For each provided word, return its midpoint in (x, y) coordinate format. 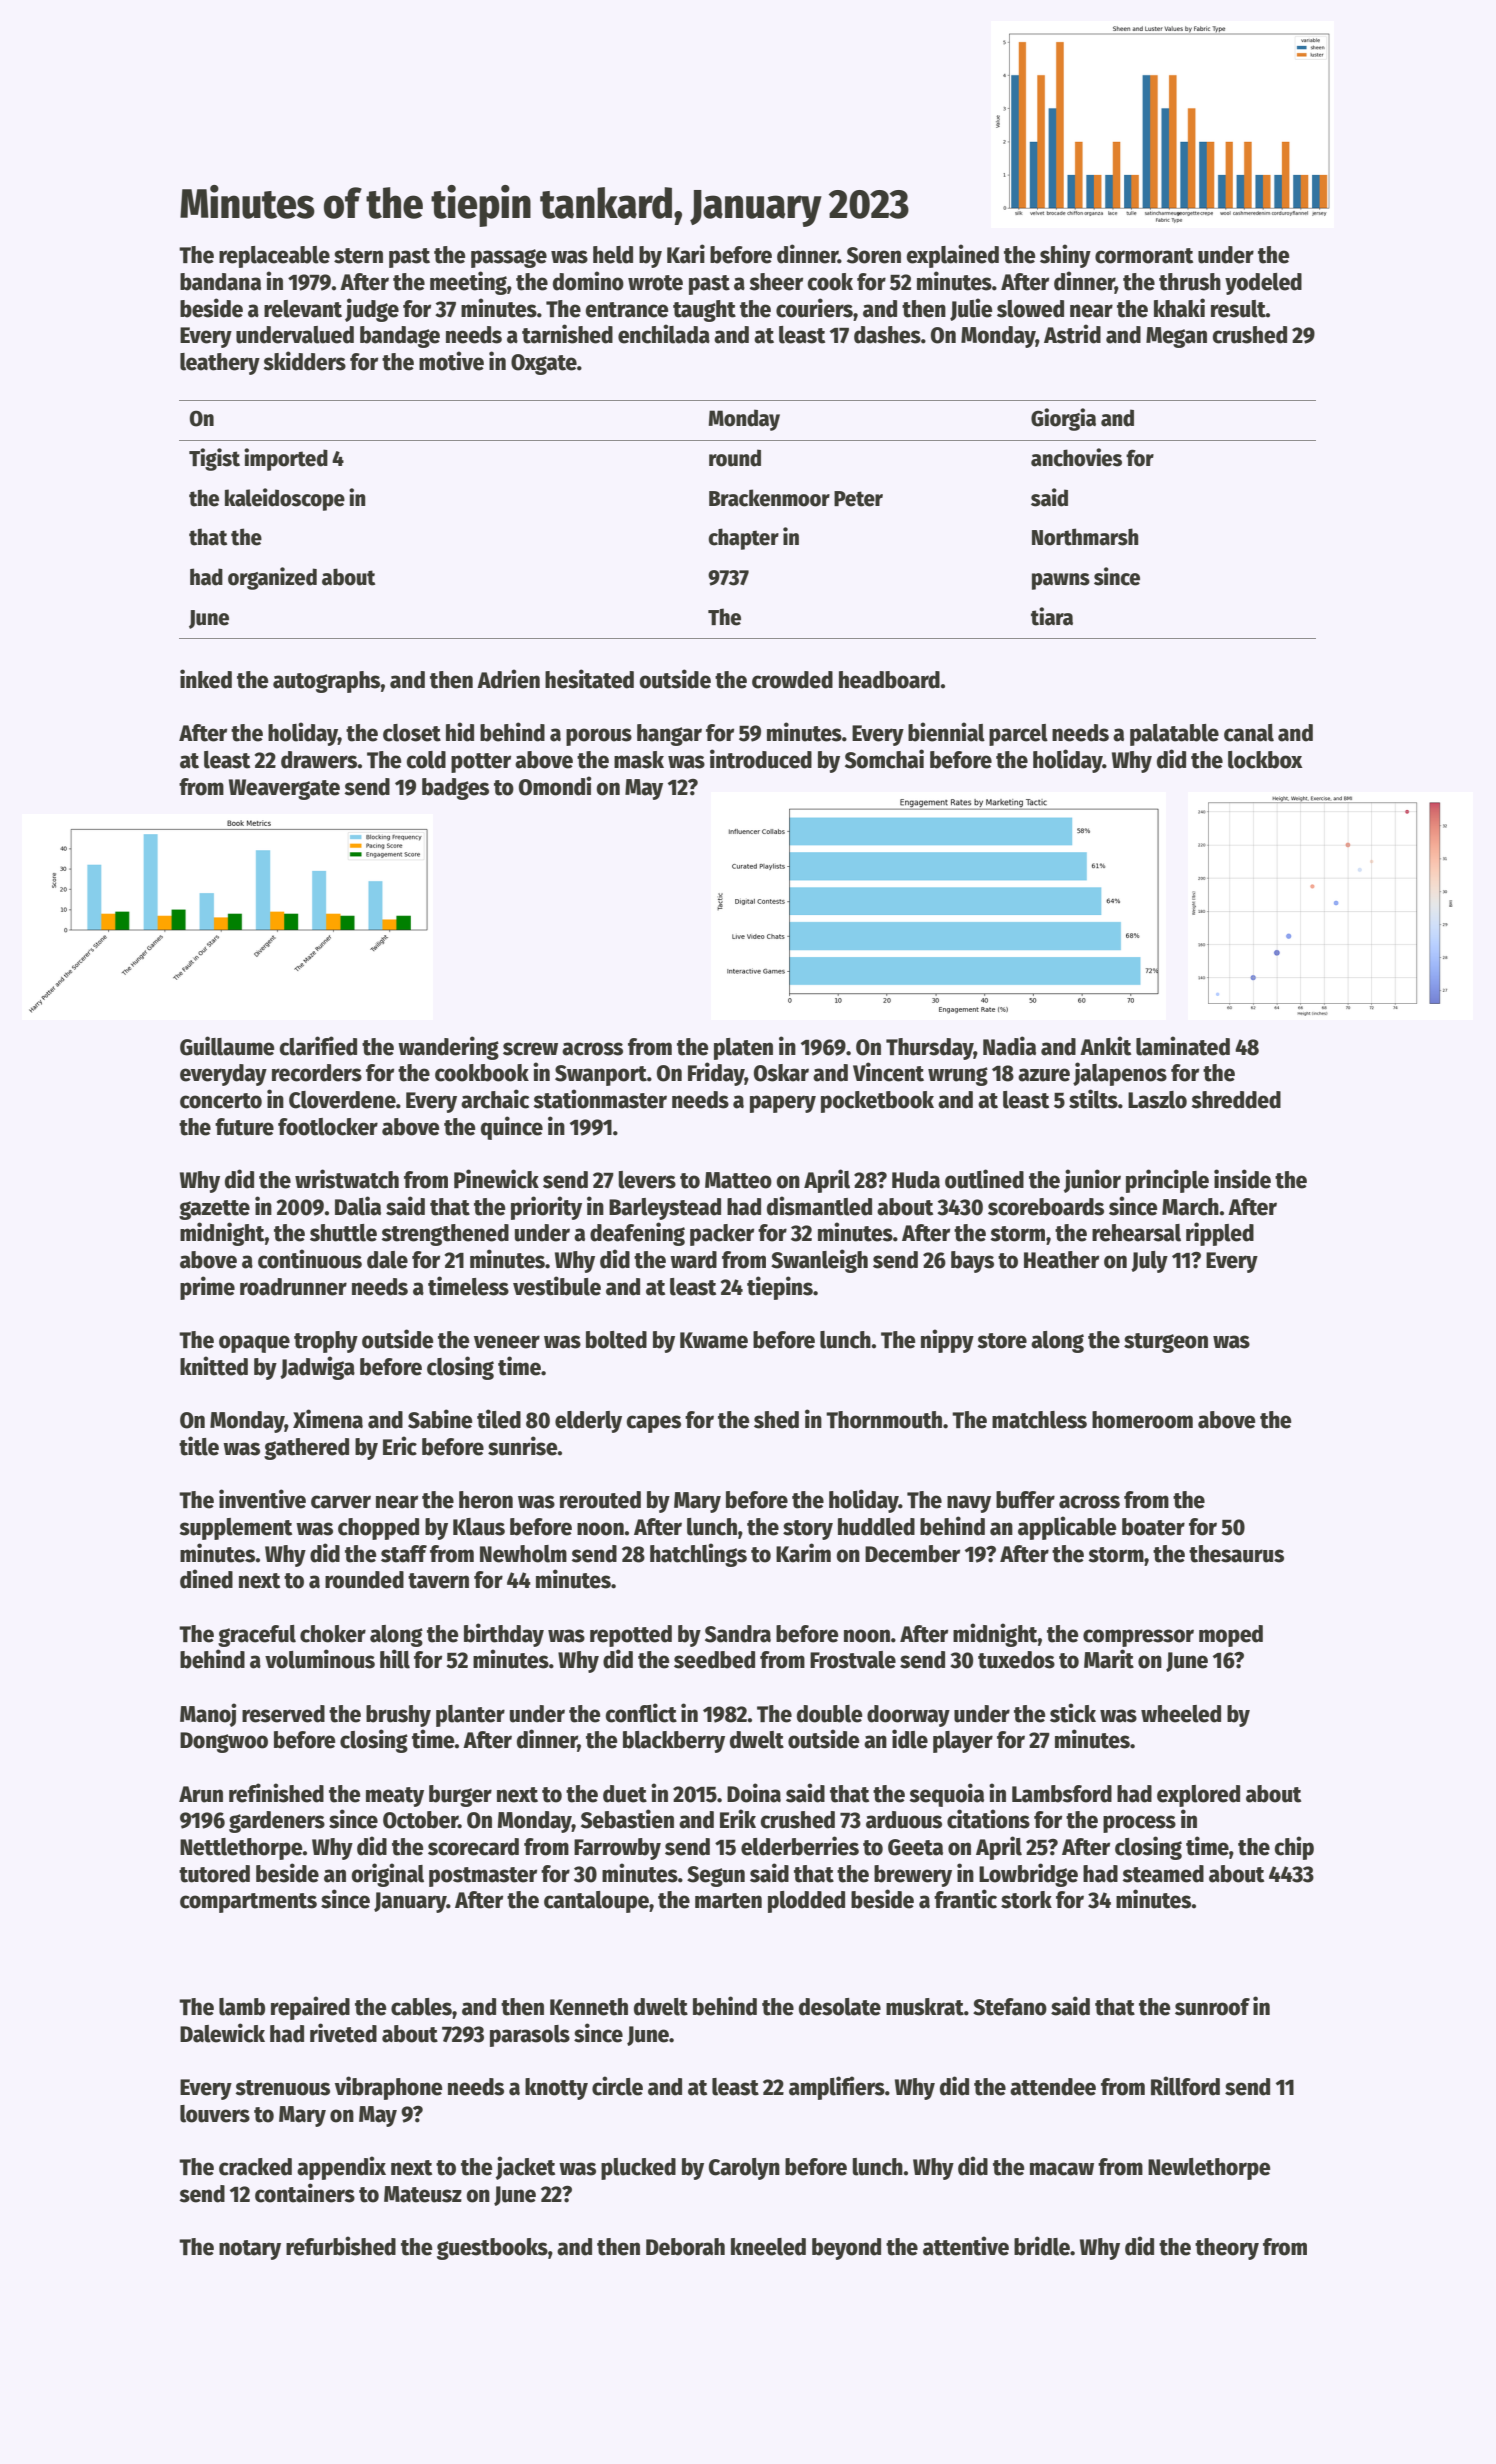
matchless (1039, 1420)
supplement (235, 1529)
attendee (1053, 2087)
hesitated (589, 679)
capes (653, 1424)
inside (1242, 1179)
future (244, 1127)
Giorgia (1063, 419)
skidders (304, 361)
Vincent (888, 1072)
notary (250, 2250)
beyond (846, 2249)
